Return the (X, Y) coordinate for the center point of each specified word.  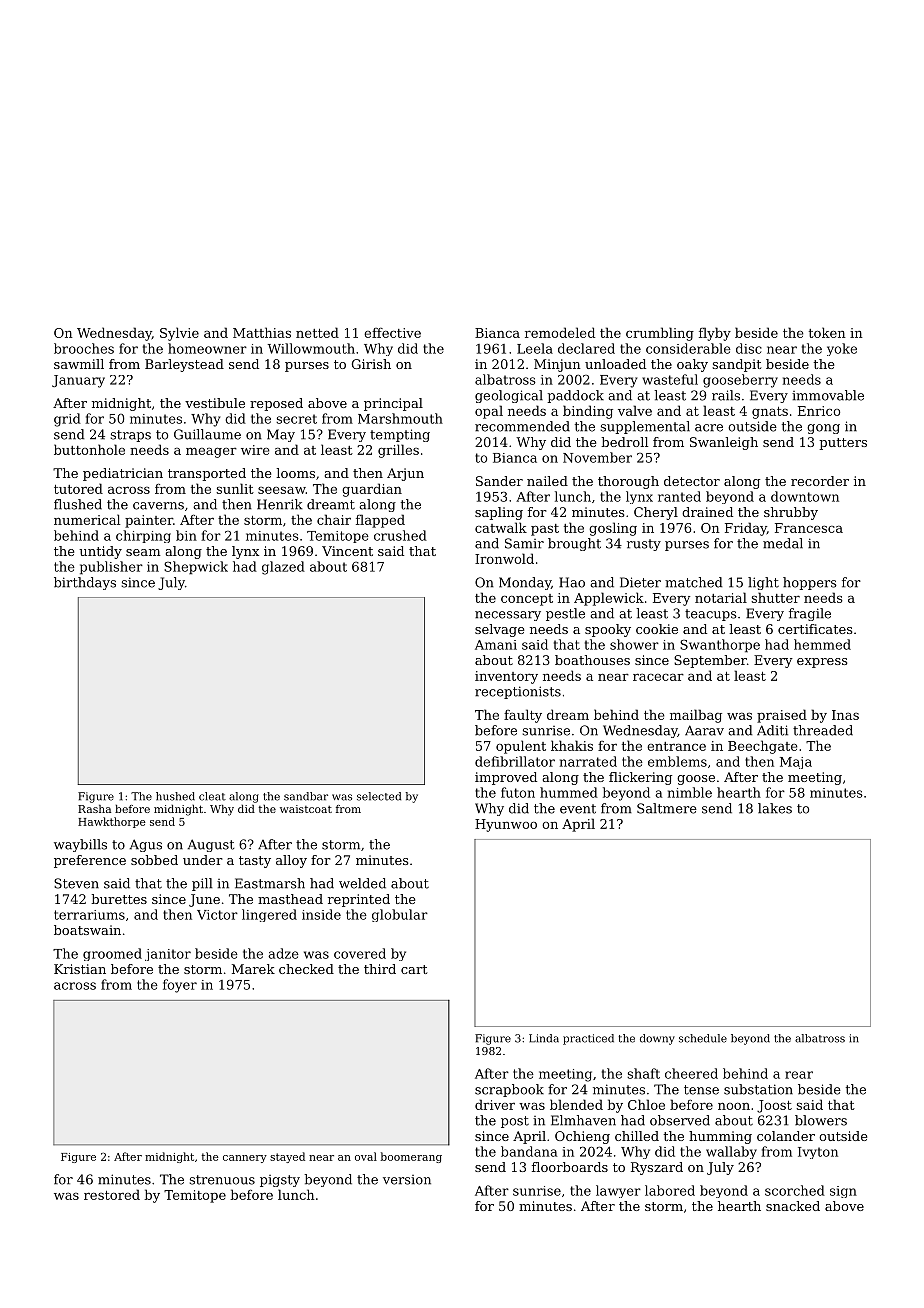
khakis (572, 745)
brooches (84, 348)
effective (392, 333)
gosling (613, 529)
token (827, 332)
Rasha (94, 809)
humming (720, 1137)
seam (143, 552)
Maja (796, 763)
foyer (180, 986)
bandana (529, 1151)
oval (366, 1156)
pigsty (280, 1181)
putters (843, 444)
